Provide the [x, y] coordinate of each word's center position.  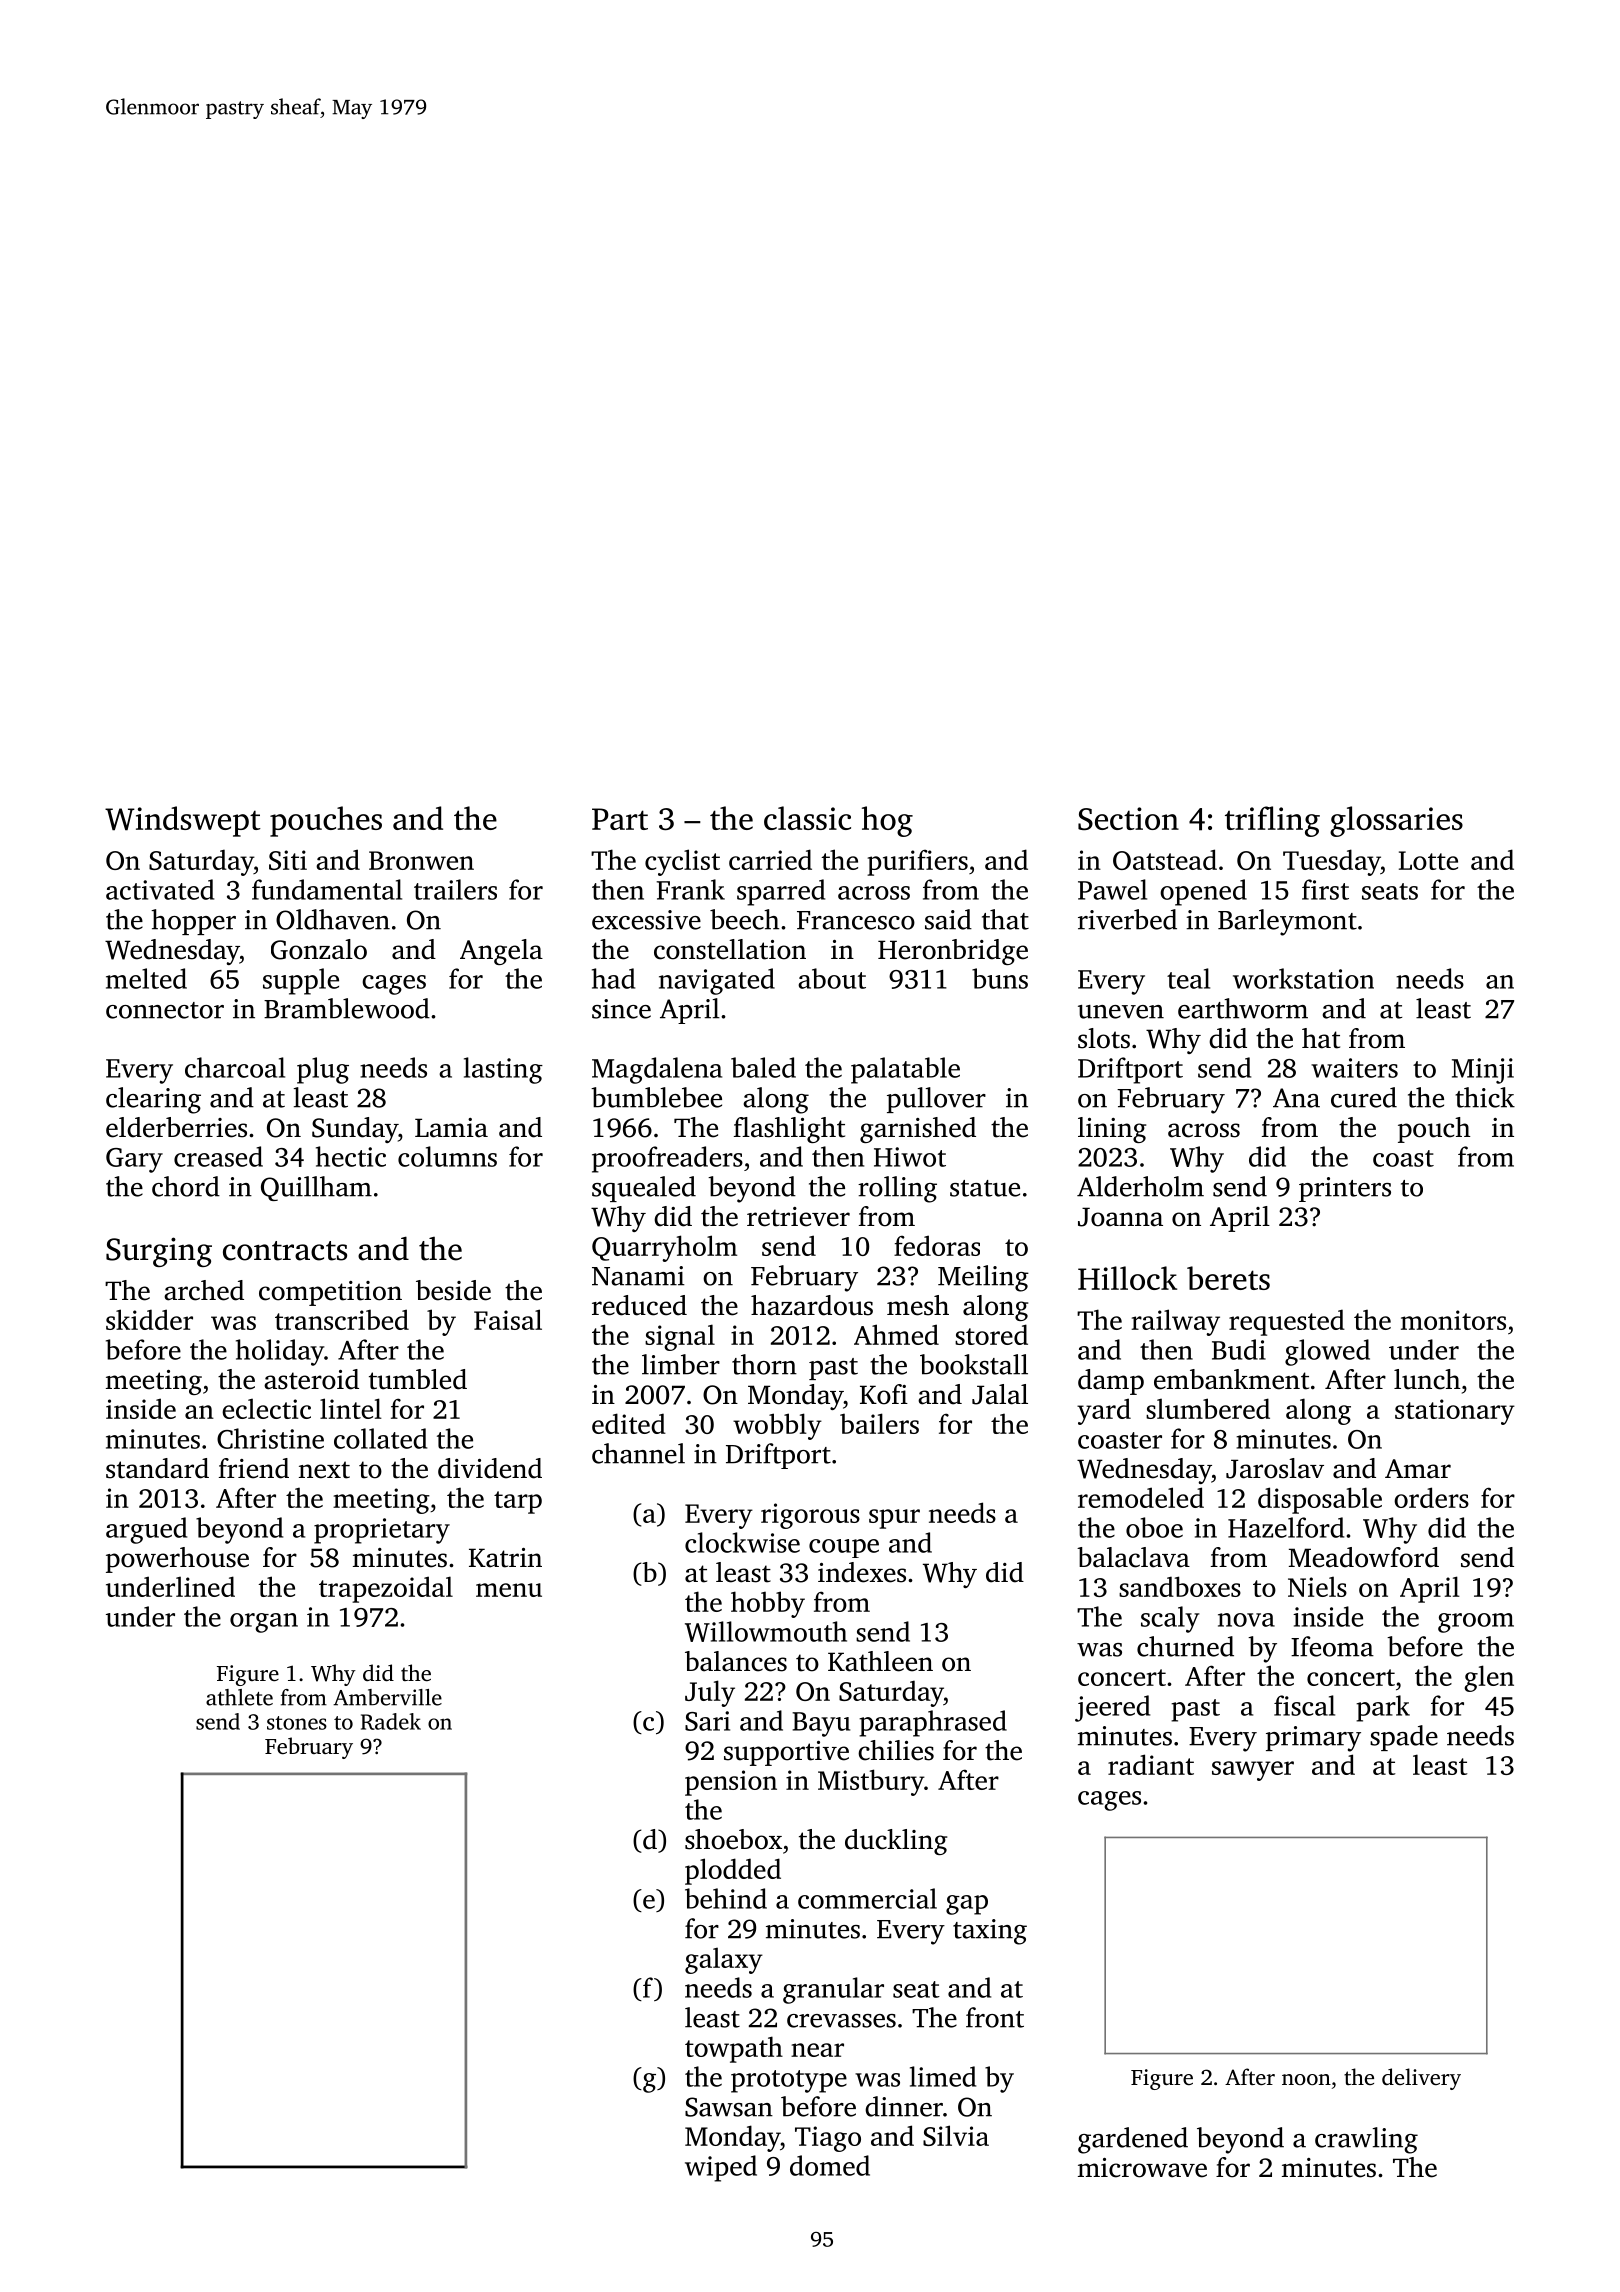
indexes [862, 1572]
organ [264, 1623]
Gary [134, 1160]
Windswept [183, 821]
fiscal [1304, 1705]
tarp [518, 1502]
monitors [1453, 1320]
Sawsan [729, 2107]
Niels [1317, 1587]
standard [157, 1468]
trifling [1272, 821]
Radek [391, 1721]
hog [887, 821]
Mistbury [871, 1782]
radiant [1151, 1764]
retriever [798, 1217]
